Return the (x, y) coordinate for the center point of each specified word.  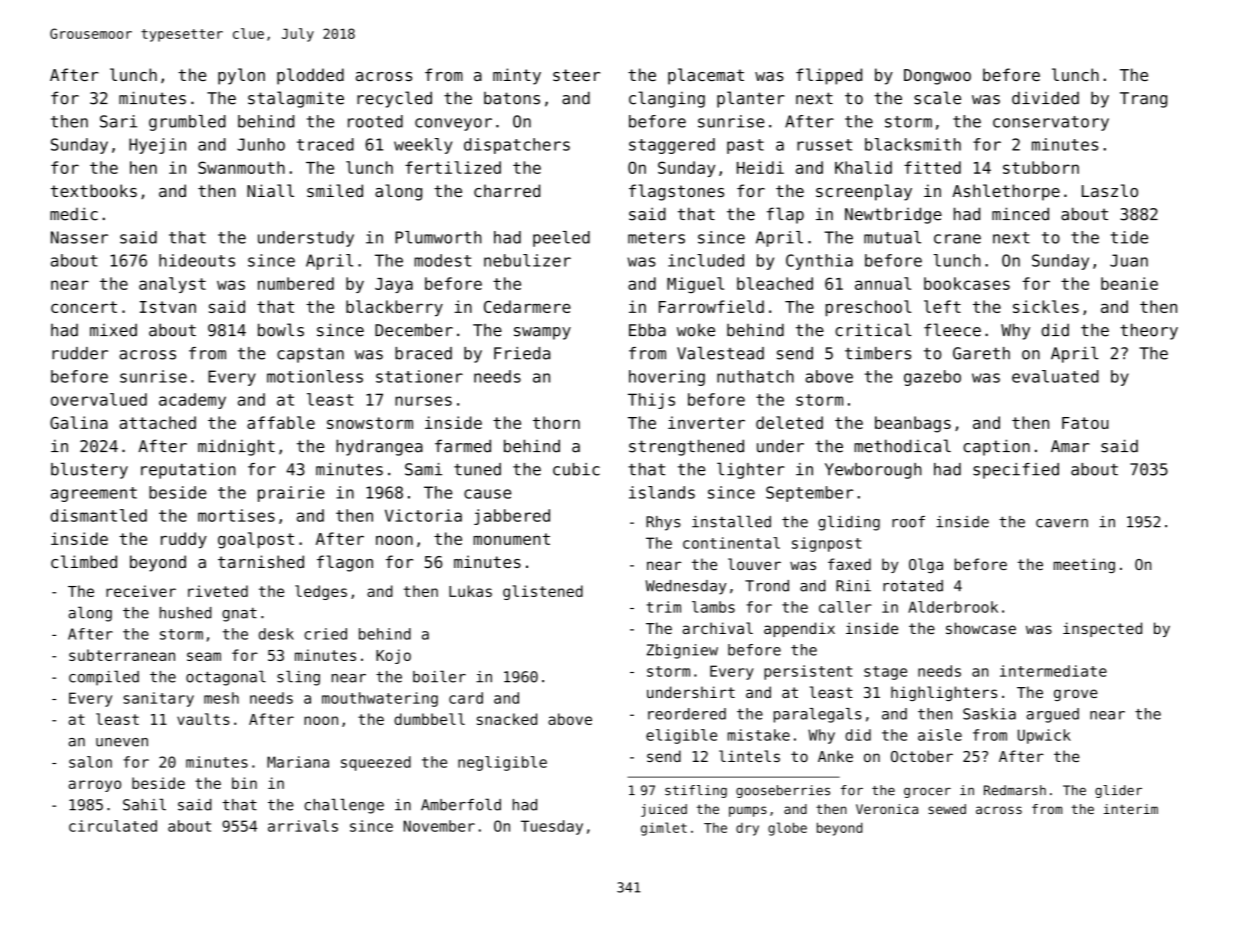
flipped (829, 76)
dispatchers (517, 146)
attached (157, 422)
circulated (113, 826)
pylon (241, 76)
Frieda (522, 353)
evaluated (1055, 376)
